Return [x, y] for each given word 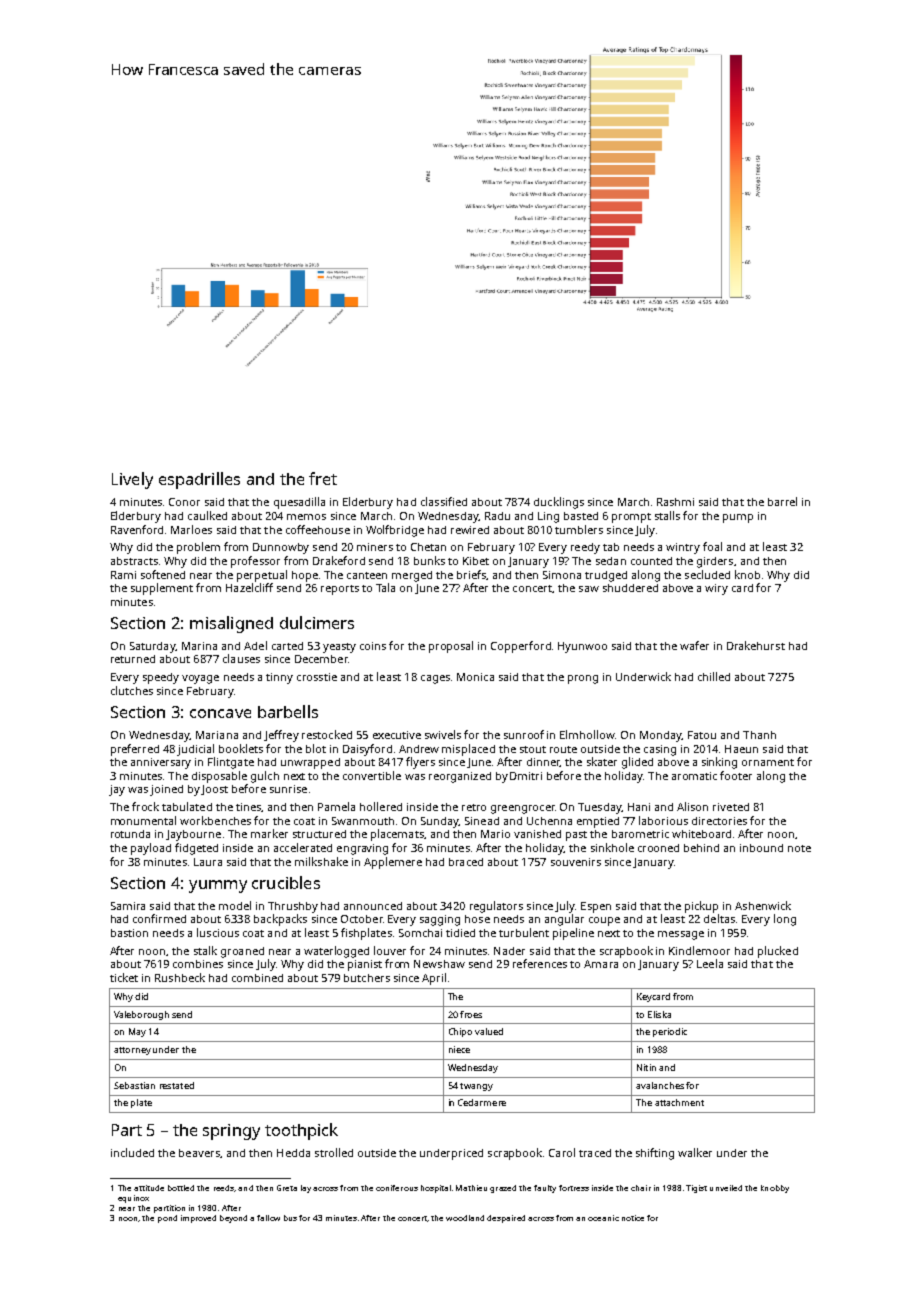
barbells [288, 711]
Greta [287, 1188]
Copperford [521, 647]
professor [255, 562]
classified [444, 501]
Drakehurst [756, 645]
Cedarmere [482, 1102]
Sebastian [134, 1085]
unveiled [726, 1188]
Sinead [482, 821]
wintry [683, 548]
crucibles [286, 882]
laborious [663, 820]
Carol [562, 1152]
